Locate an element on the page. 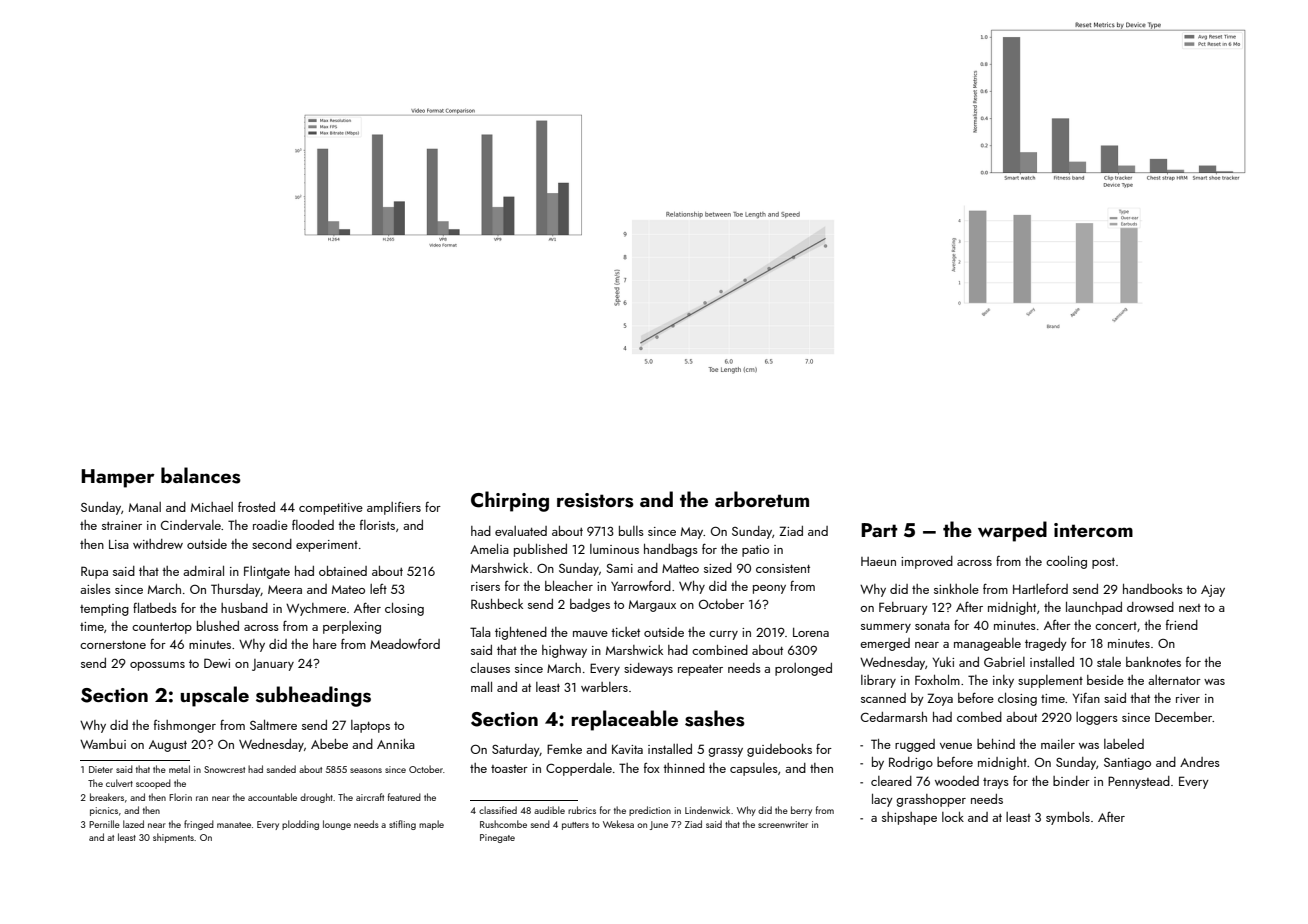 Image resolution: width=1308 pixels, height=924 pixels. behind is located at coordinates (996, 744).
